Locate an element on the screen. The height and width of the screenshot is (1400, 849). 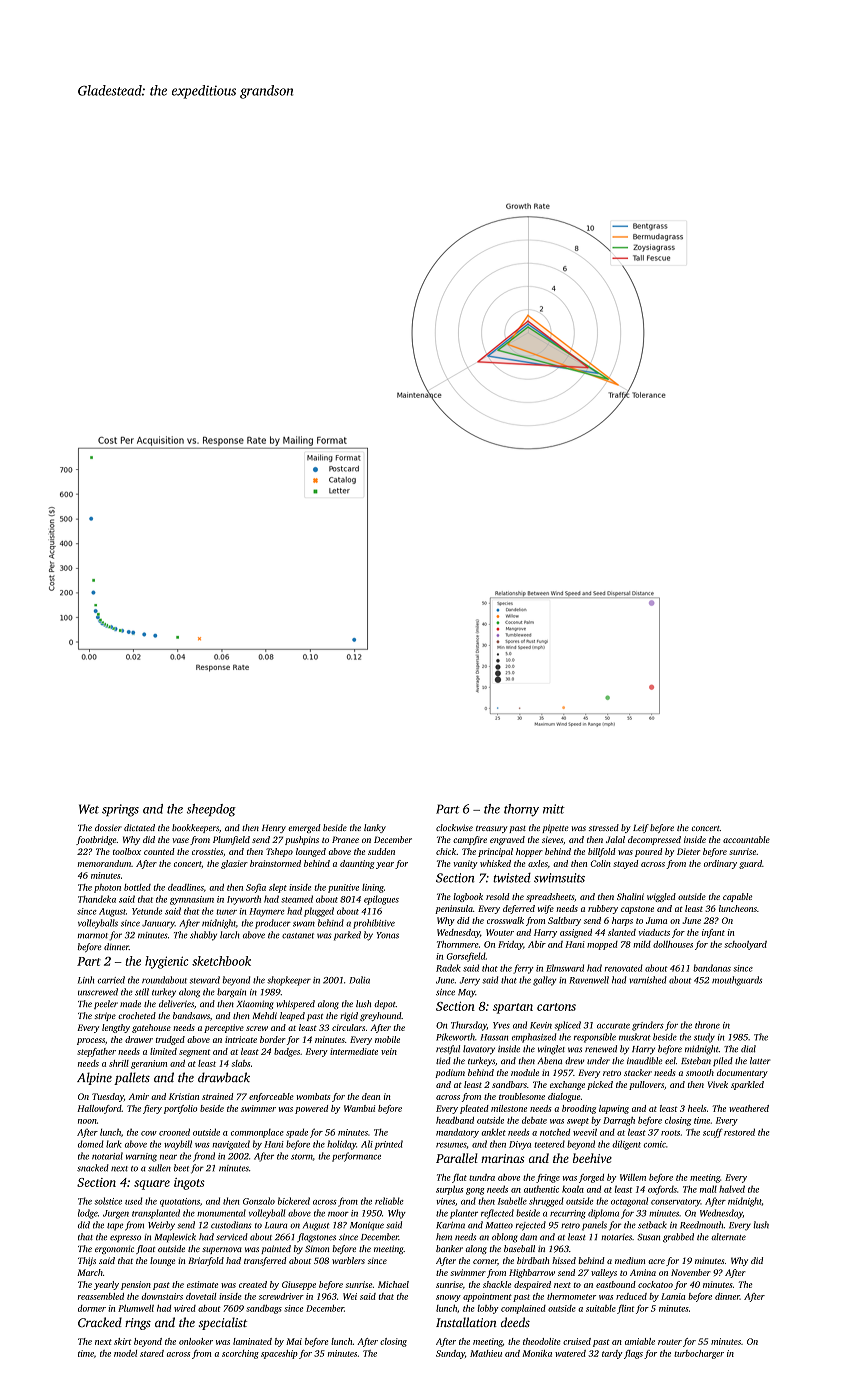
spaceship is located at coordinates (279, 1354).
